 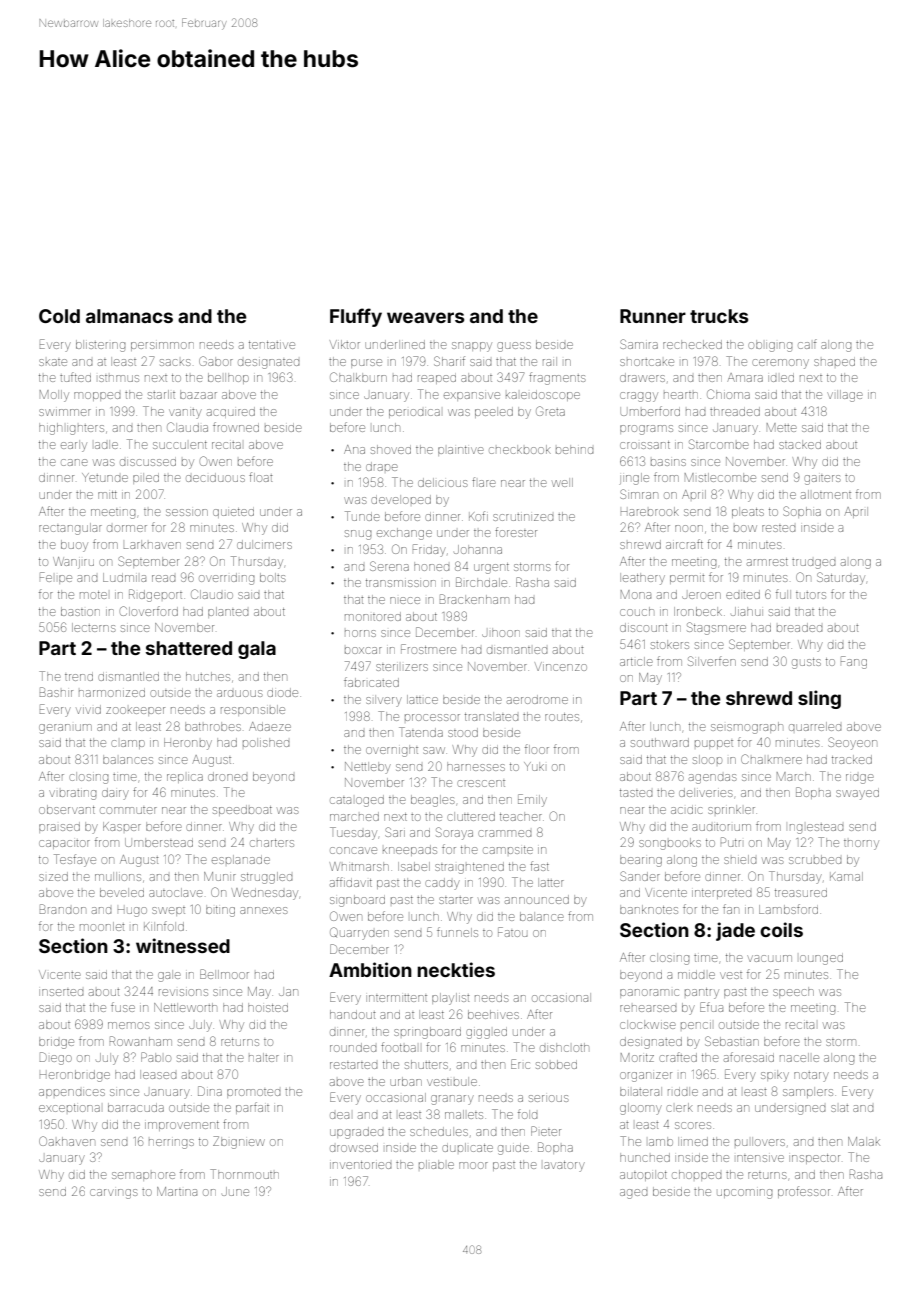 What do you see at coordinates (456, 969) in the screenshot?
I see `neckties` at bounding box center [456, 969].
